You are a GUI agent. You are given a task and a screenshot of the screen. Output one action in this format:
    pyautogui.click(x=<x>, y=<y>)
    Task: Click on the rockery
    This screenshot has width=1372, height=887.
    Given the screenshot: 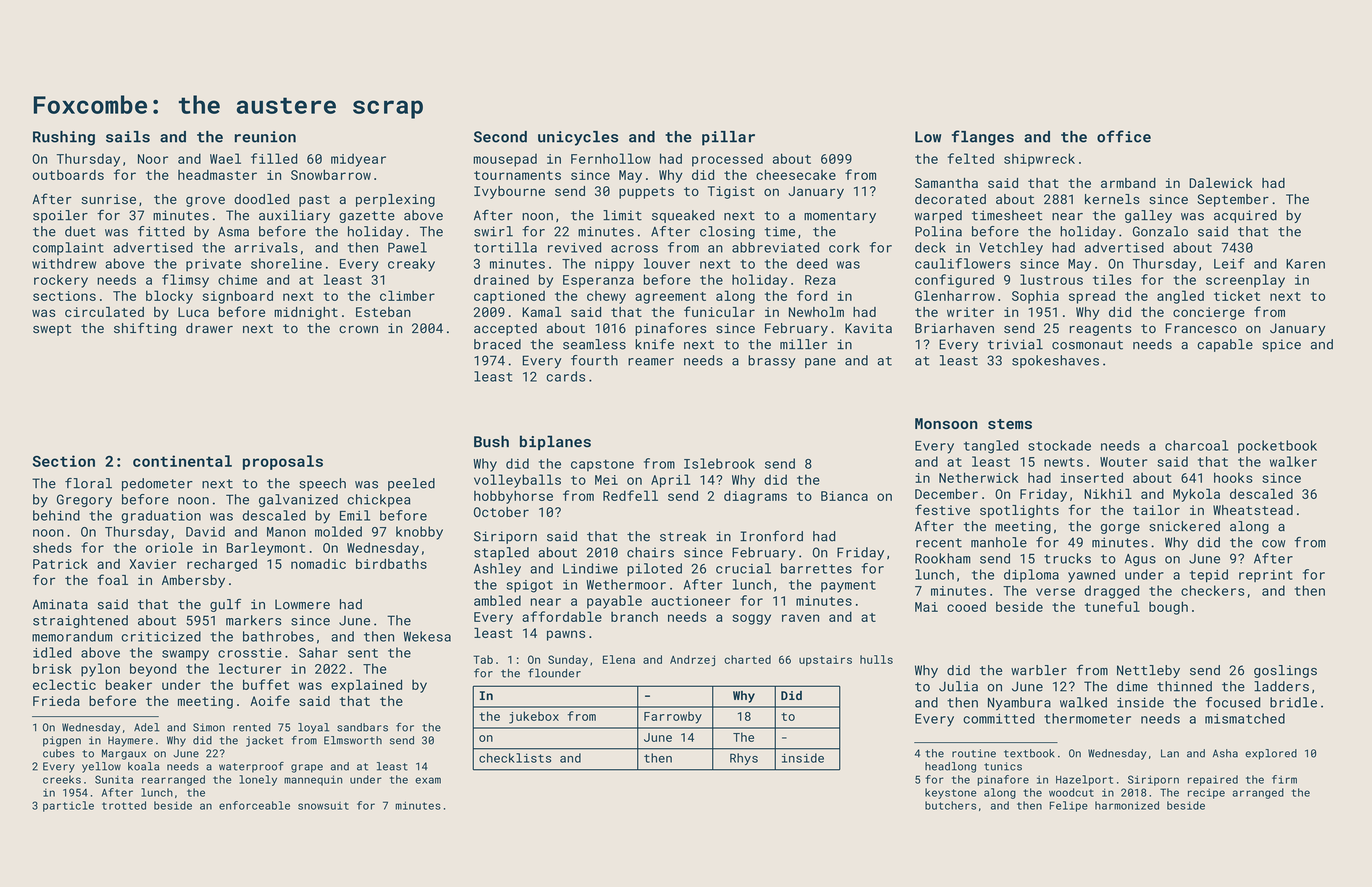 What is the action you would take?
    pyautogui.click(x=61, y=281)
